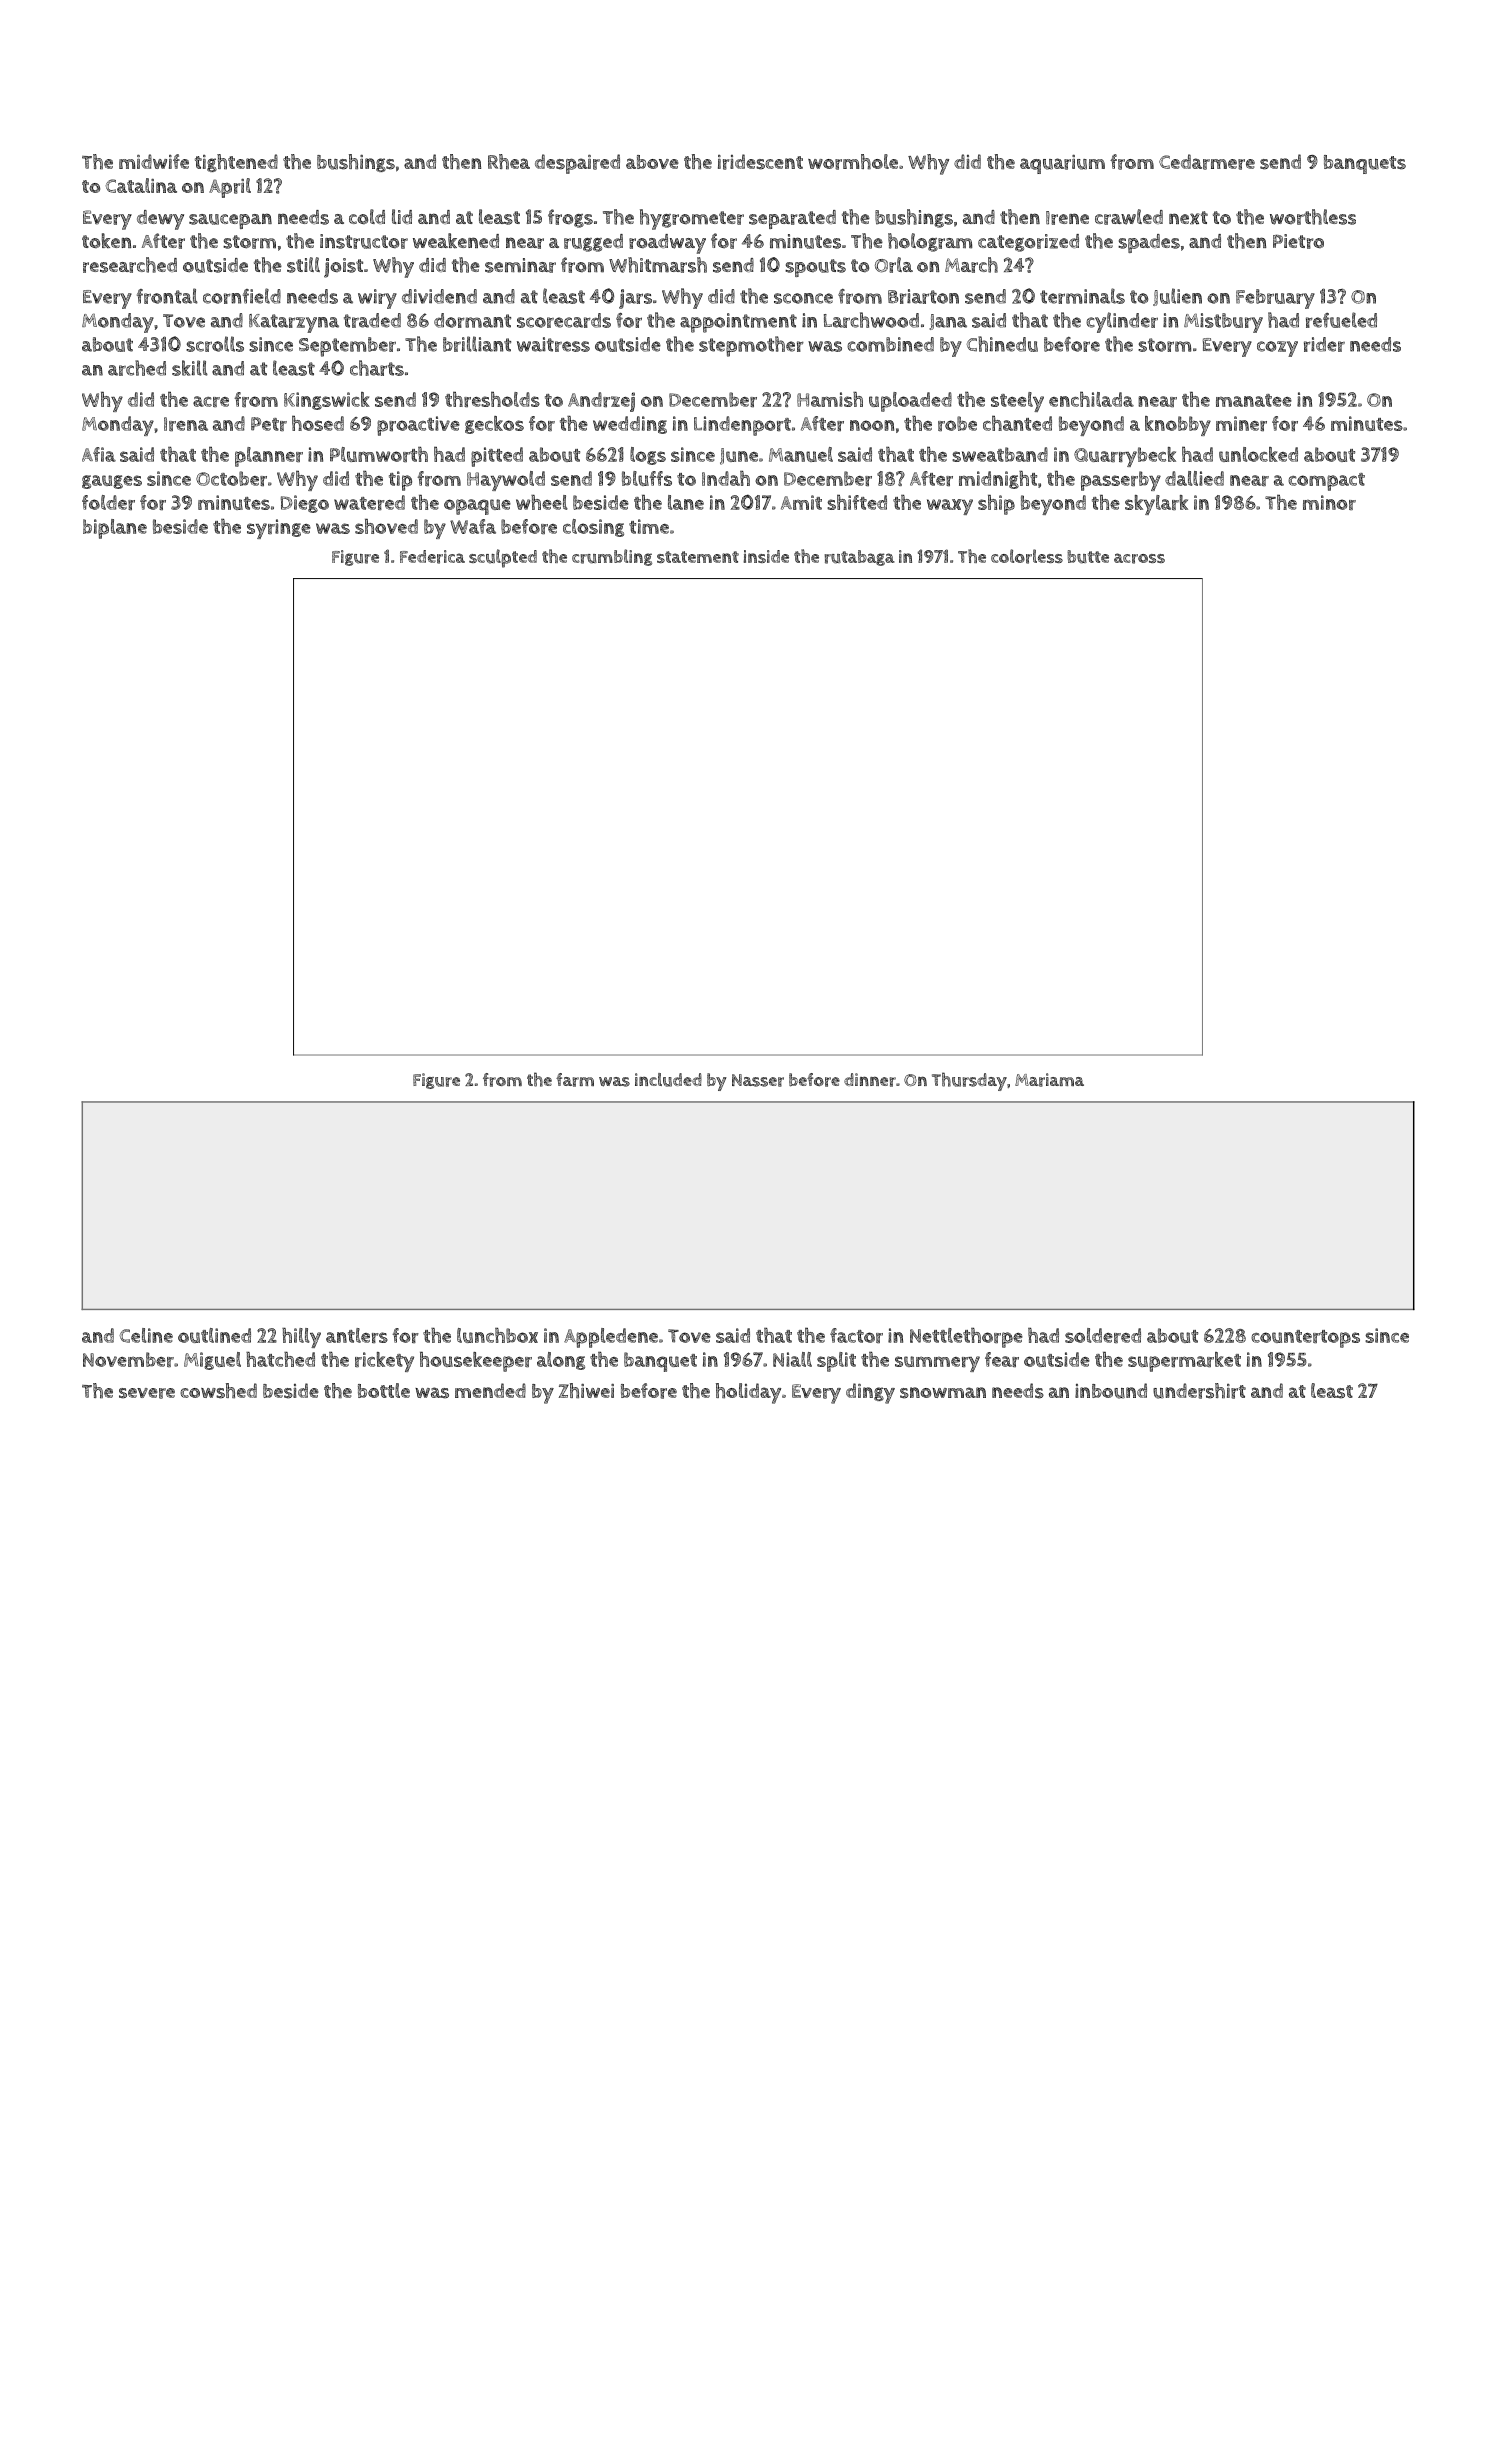 Image resolution: width=1496 pixels, height=2464 pixels. What do you see at coordinates (1139, 558) in the screenshot?
I see `across` at bounding box center [1139, 558].
